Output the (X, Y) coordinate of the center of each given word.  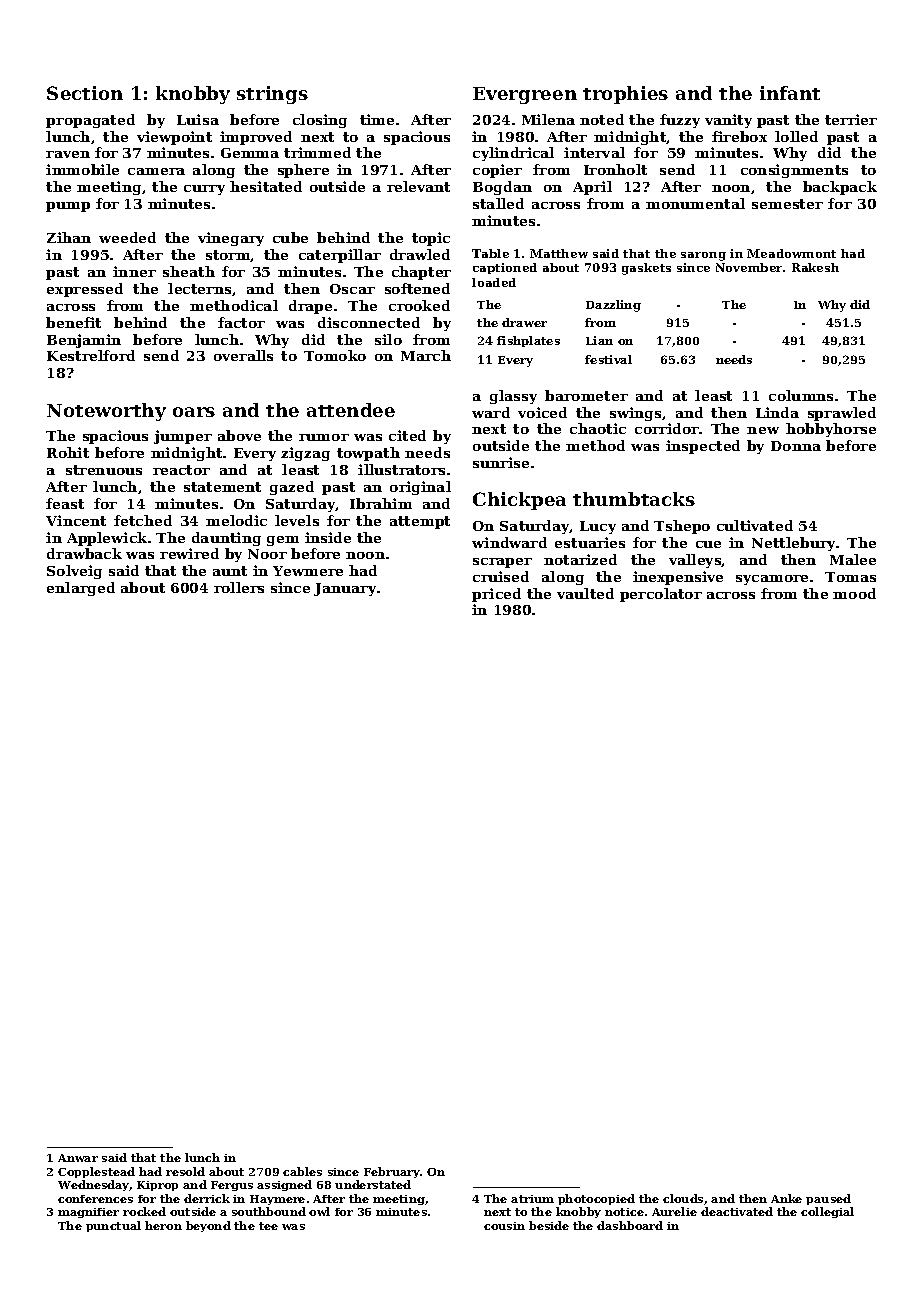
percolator (661, 595)
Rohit (68, 452)
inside (328, 537)
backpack (840, 188)
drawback (84, 553)
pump (68, 207)
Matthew (559, 253)
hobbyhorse (831, 430)
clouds (683, 1198)
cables (302, 1171)
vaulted (585, 593)
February (392, 1172)
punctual (113, 1226)
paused (828, 1199)
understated (373, 1184)
